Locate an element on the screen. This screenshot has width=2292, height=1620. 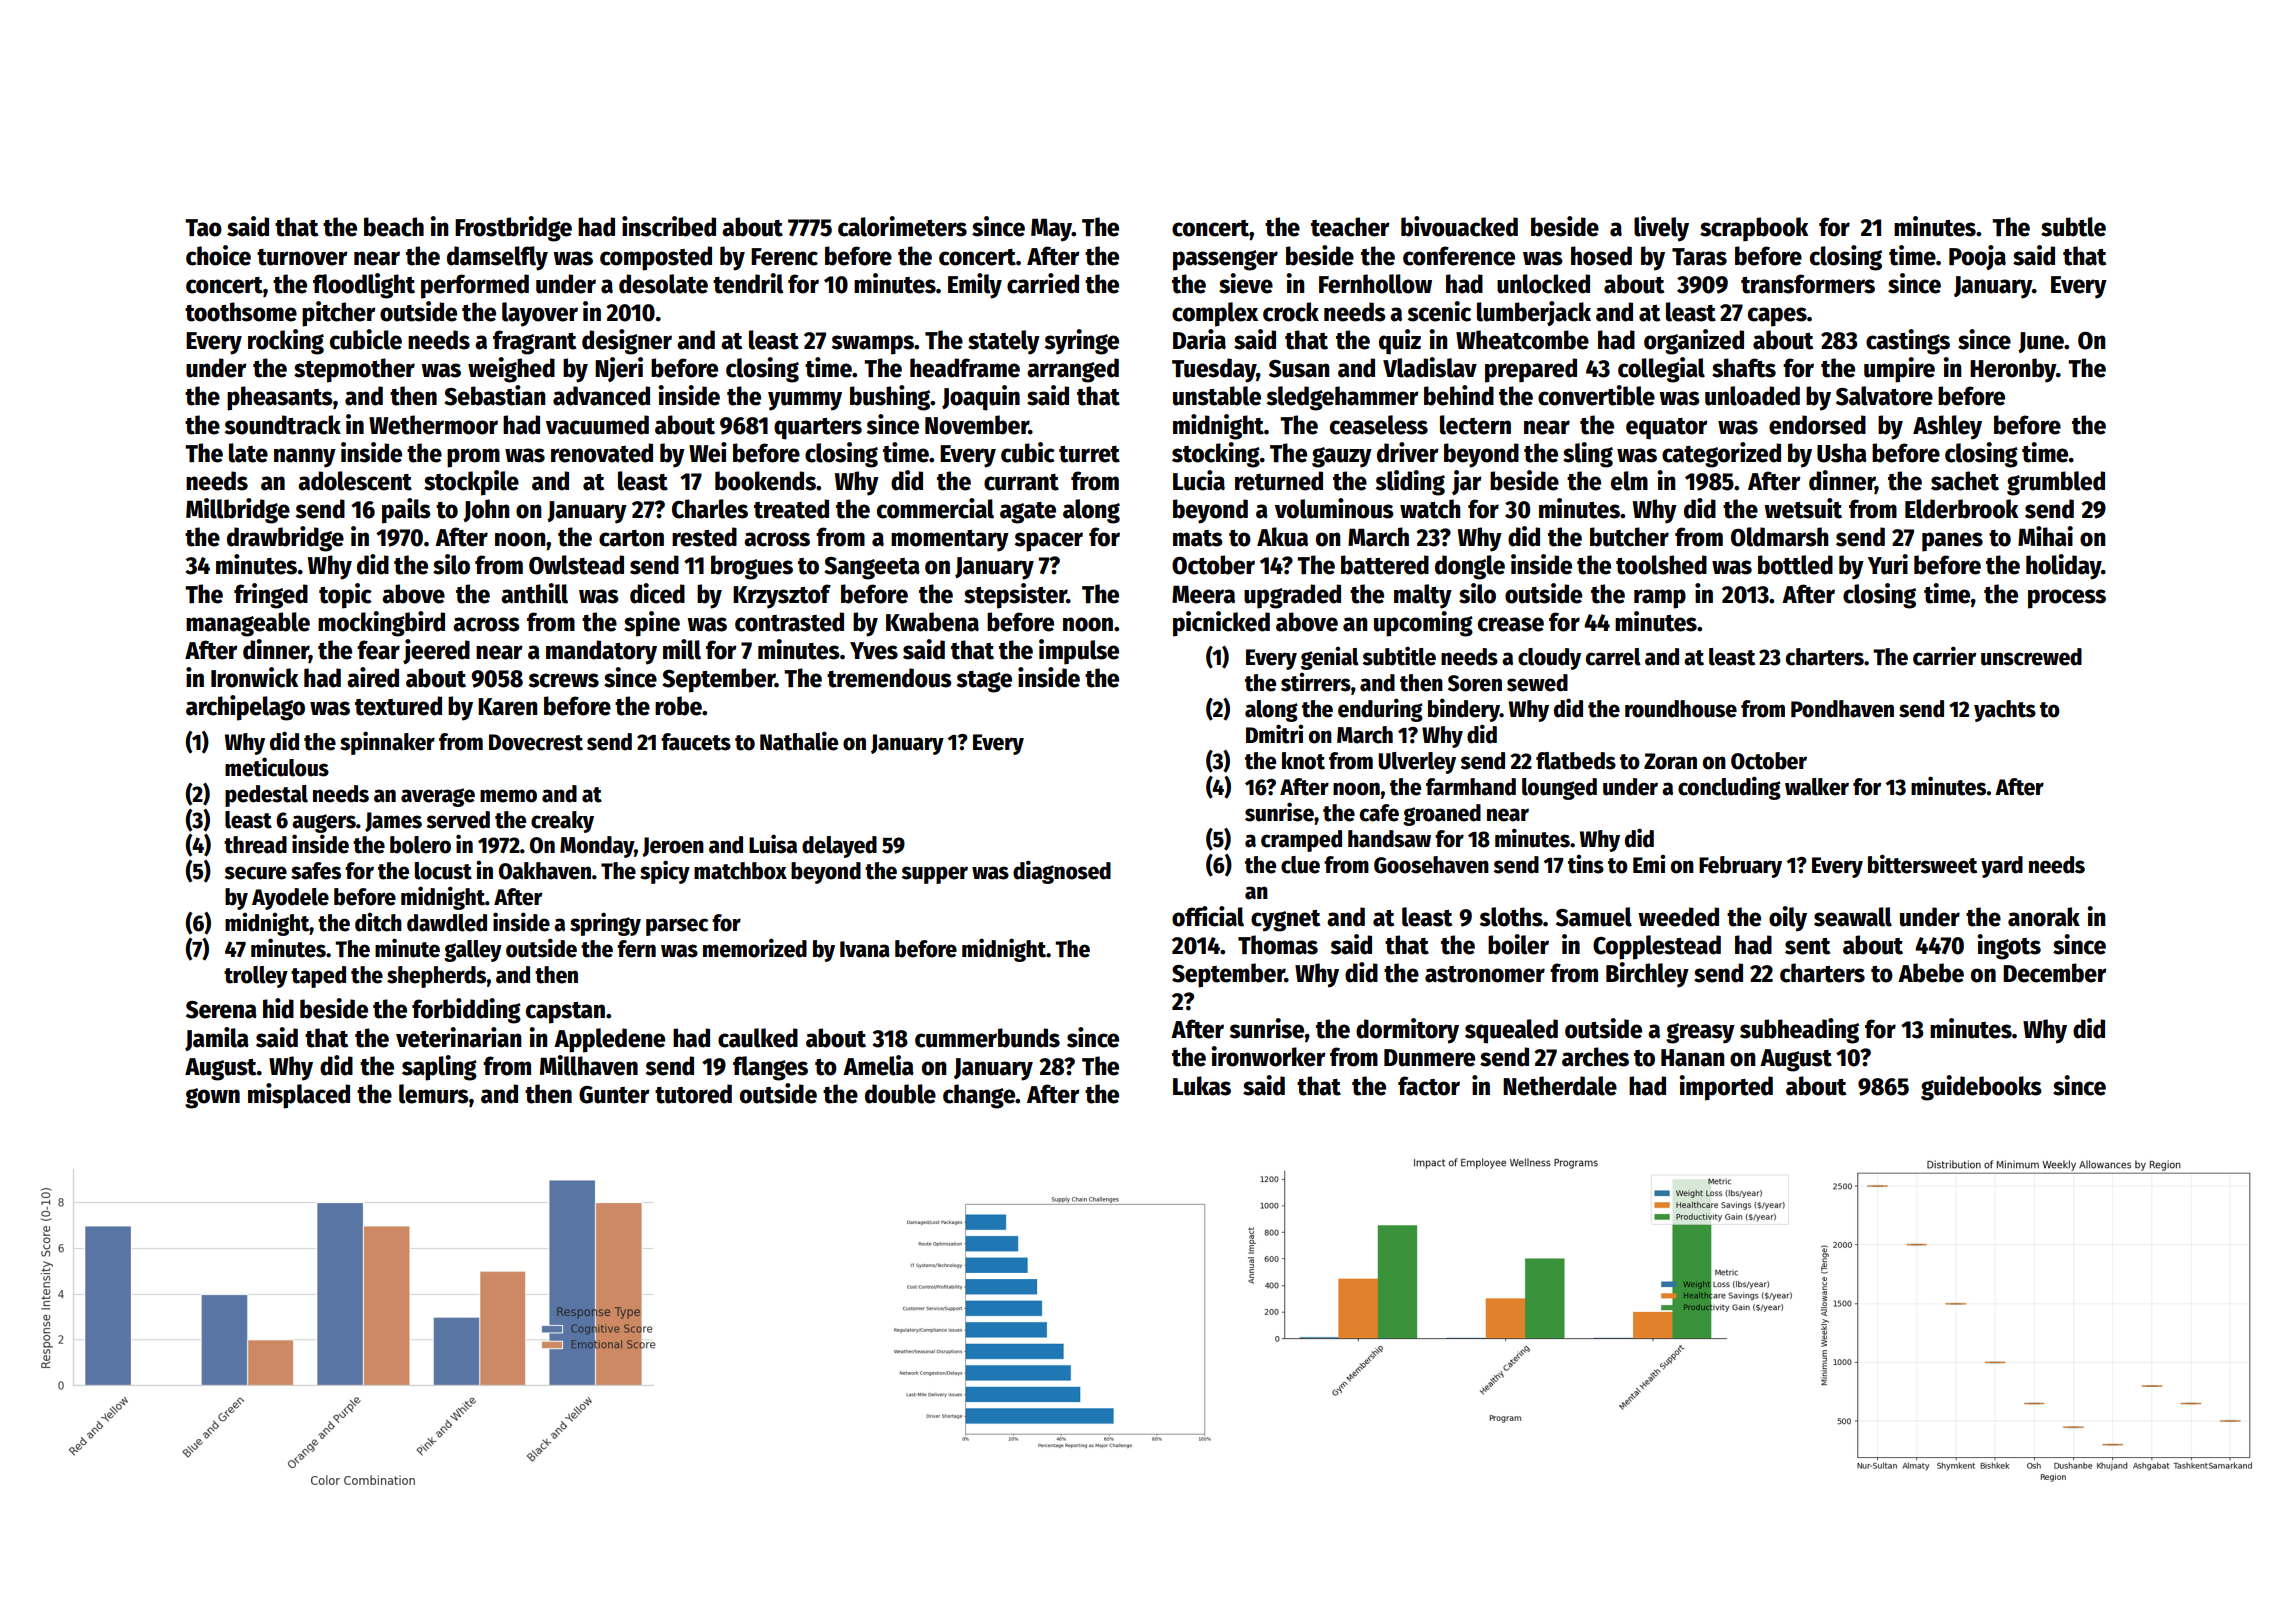
Thomas is located at coordinates (1278, 945).
